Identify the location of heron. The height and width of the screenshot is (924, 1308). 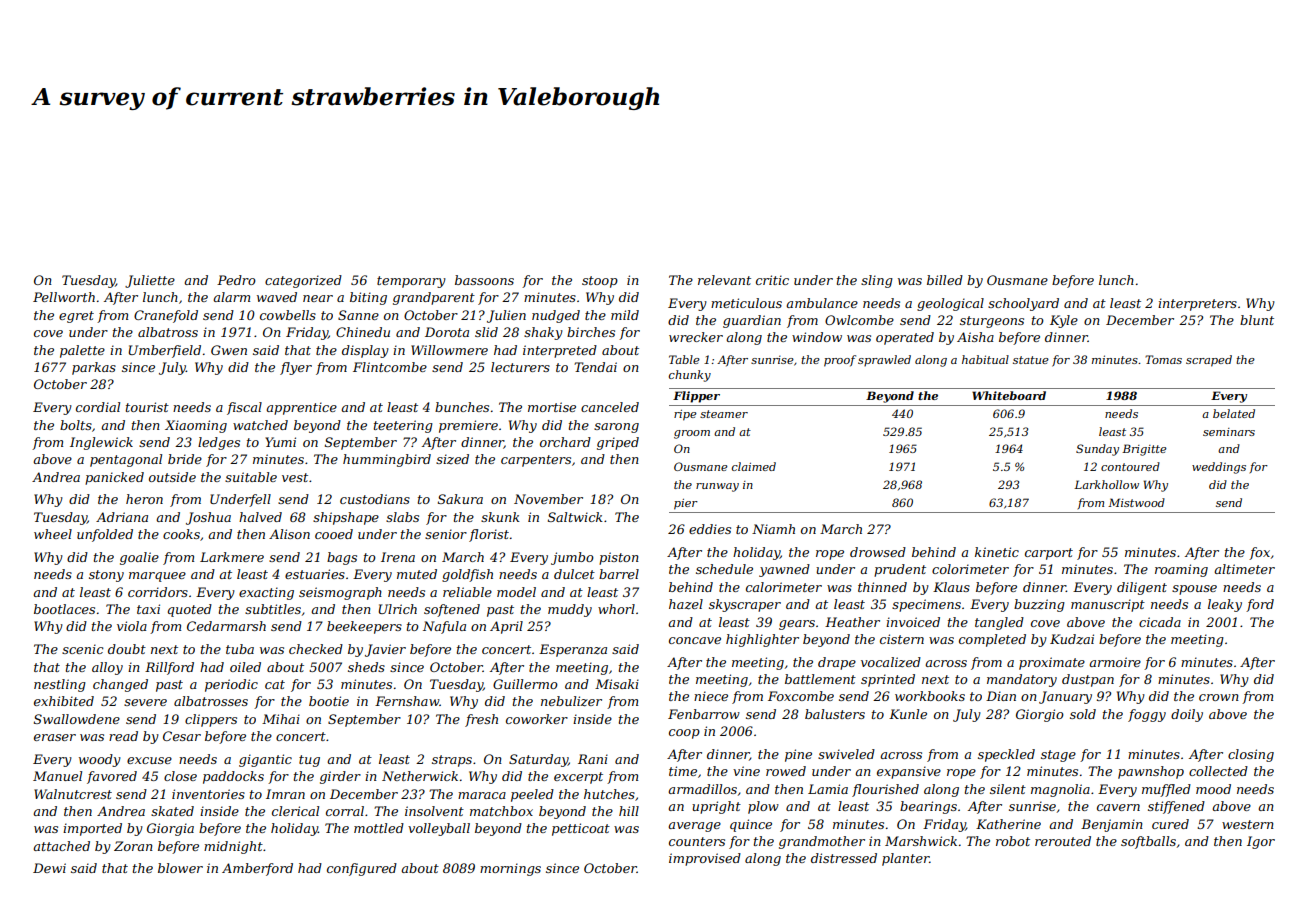
(144, 499).
